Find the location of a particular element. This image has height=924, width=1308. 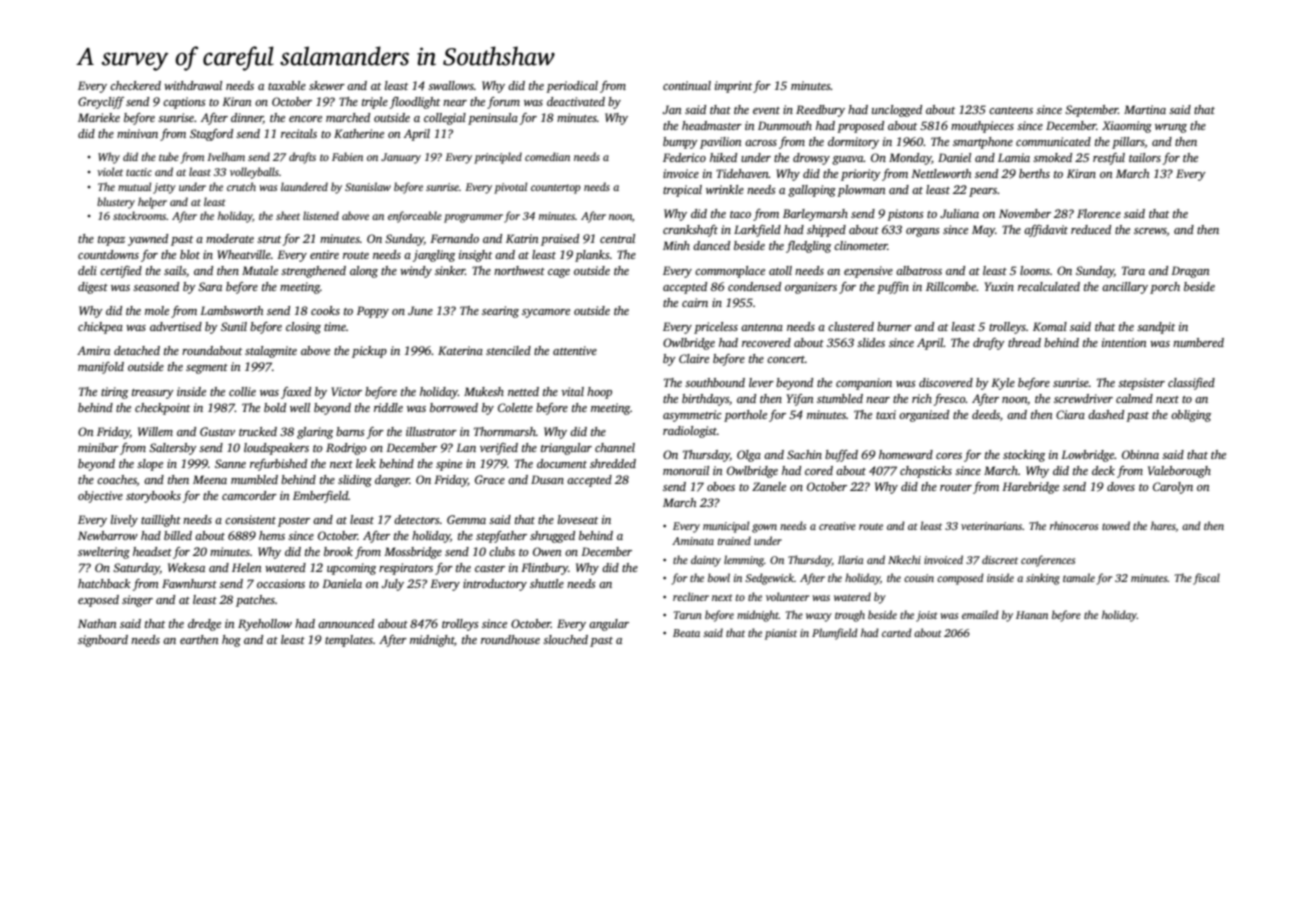

Dragan is located at coordinates (1190, 272).
